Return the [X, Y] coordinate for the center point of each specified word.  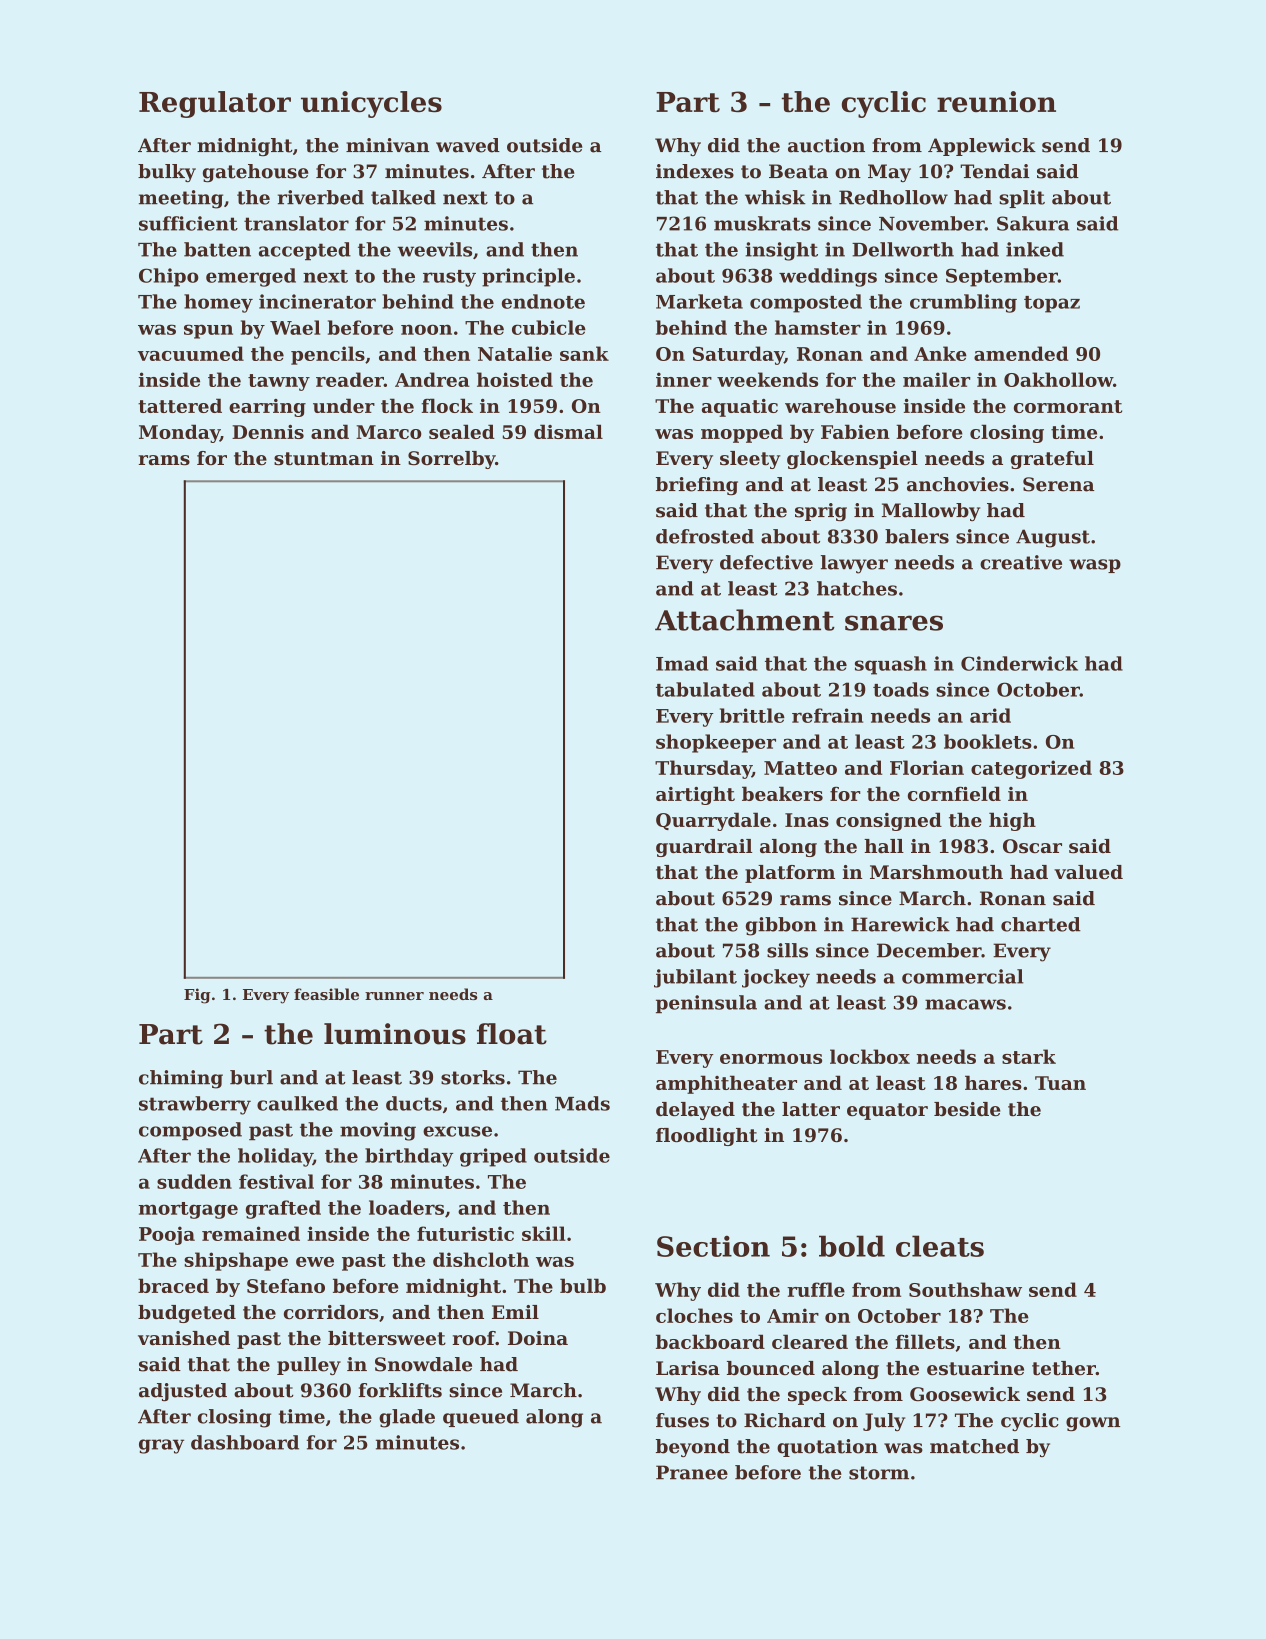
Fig [197, 996]
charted [1041, 924]
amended [1021, 353]
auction [826, 145]
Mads [582, 1103]
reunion [996, 101]
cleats [940, 1246]
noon [426, 329]
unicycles [371, 104]
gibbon [781, 926]
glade [407, 1418]
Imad [682, 663]
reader [350, 379]
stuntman [324, 459]
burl [251, 1077]
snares [894, 623]
